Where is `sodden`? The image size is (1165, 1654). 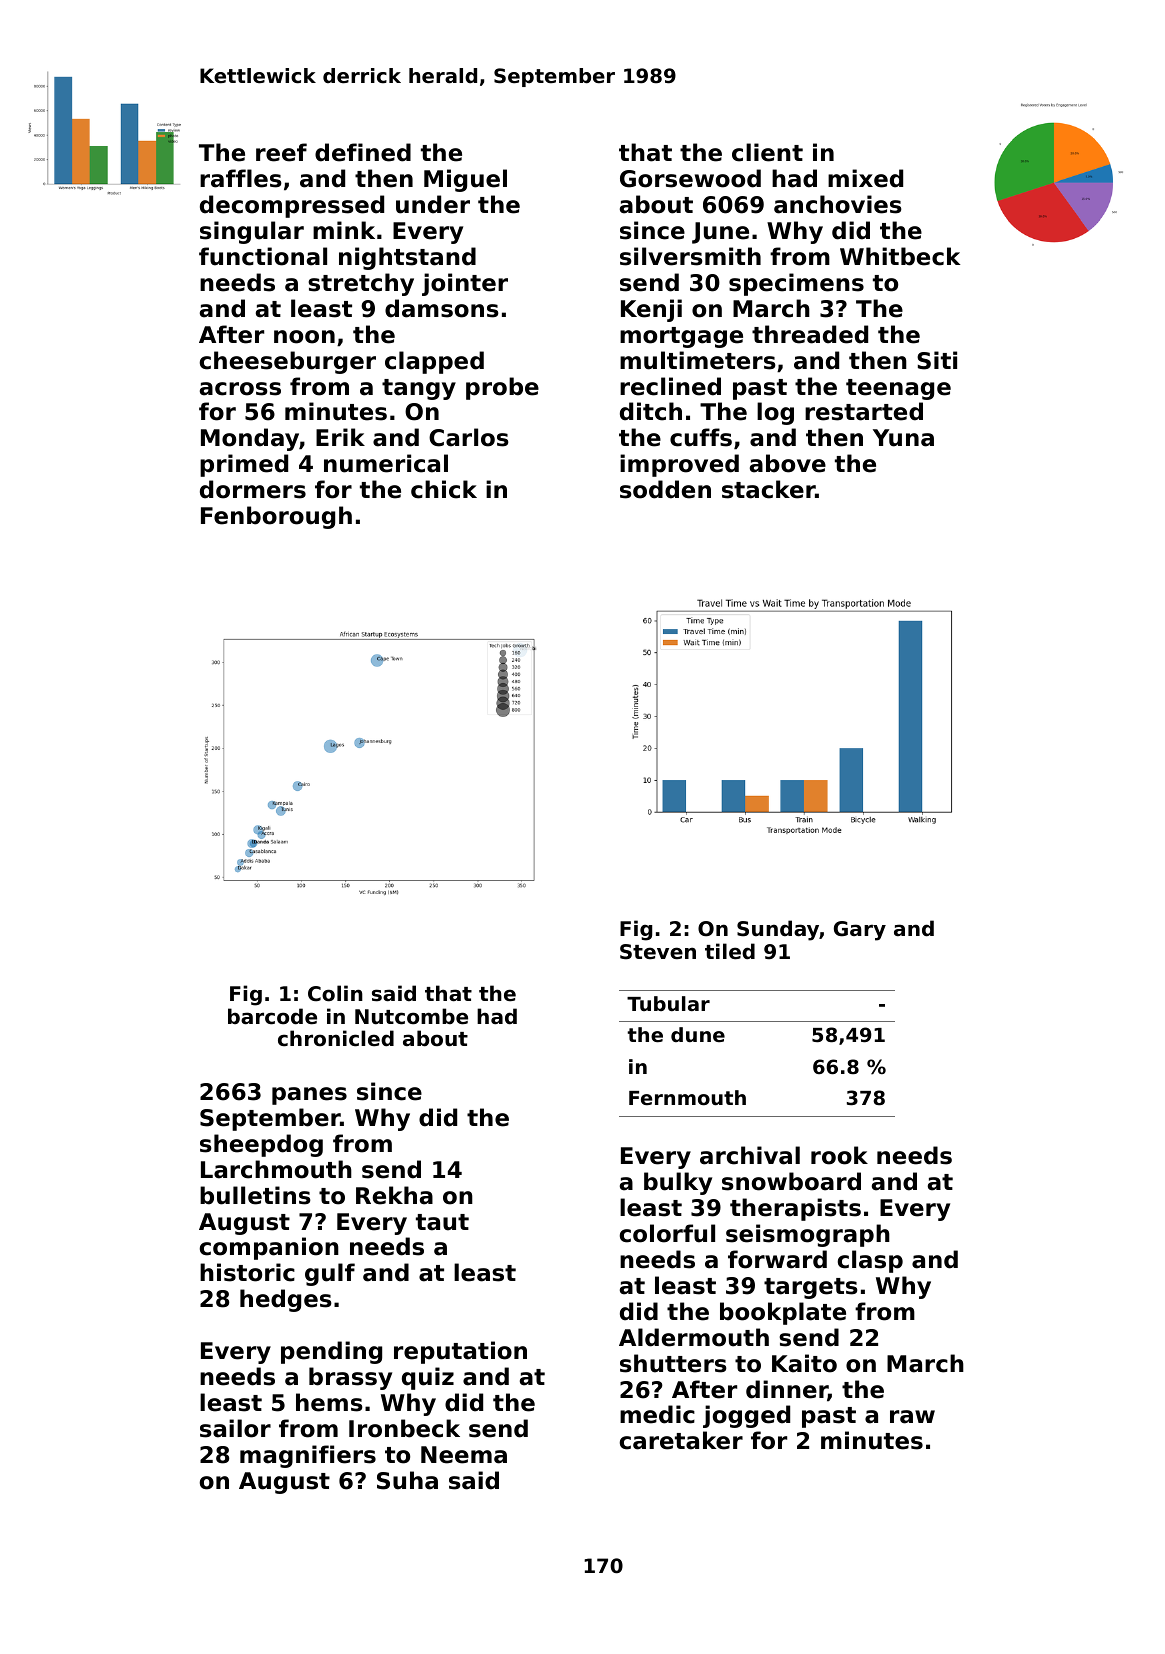
sodden is located at coordinates (665, 489).
